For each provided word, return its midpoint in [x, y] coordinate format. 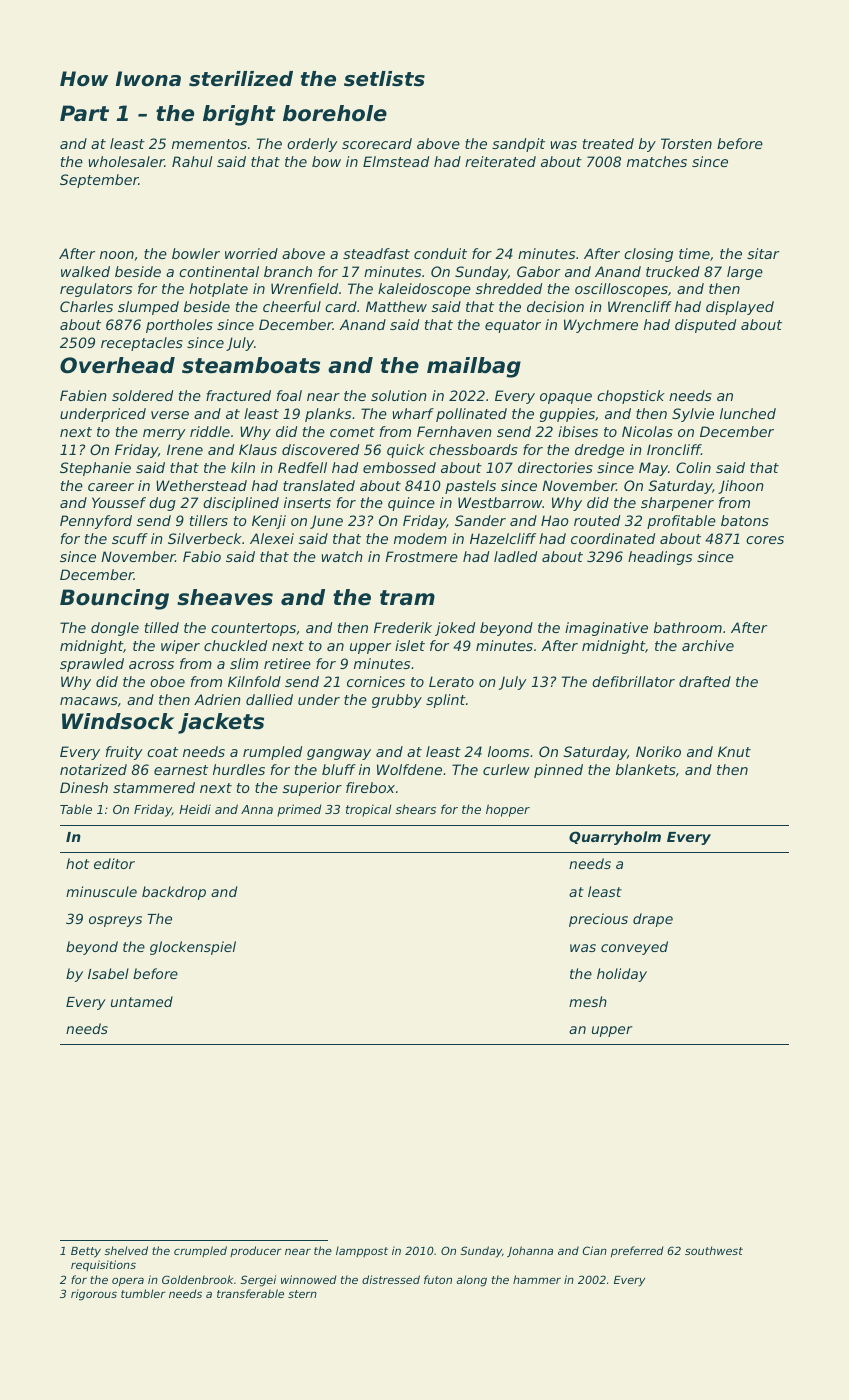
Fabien [83, 395]
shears [416, 809]
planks [328, 415]
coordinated [613, 538]
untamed [142, 1001]
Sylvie [693, 415]
